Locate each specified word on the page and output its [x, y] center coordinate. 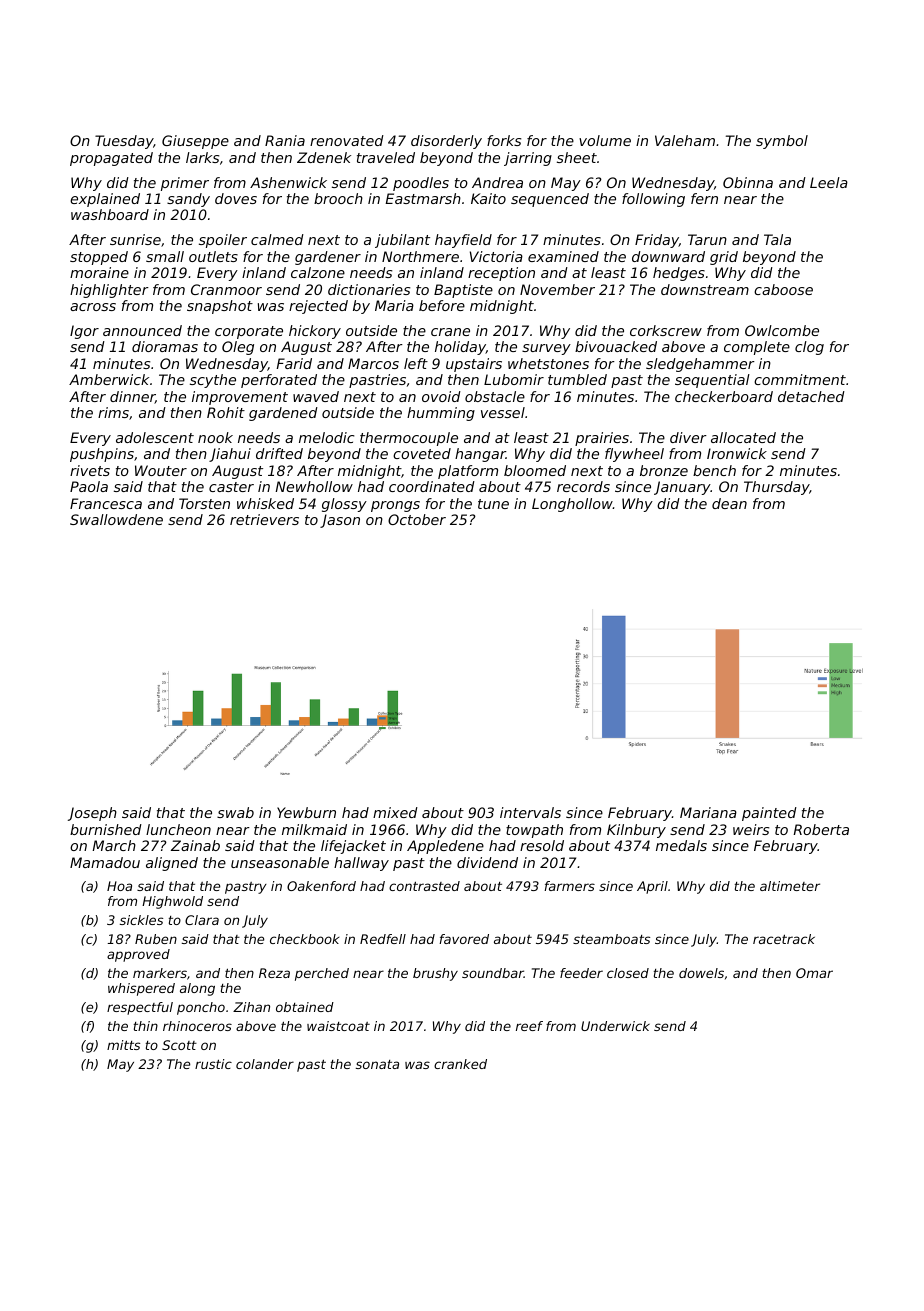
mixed [395, 812]
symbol [782, 142]
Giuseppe [195, 142]
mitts [123, 1045]
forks [504, 140]
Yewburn [306, 812]
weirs [751, 829]
